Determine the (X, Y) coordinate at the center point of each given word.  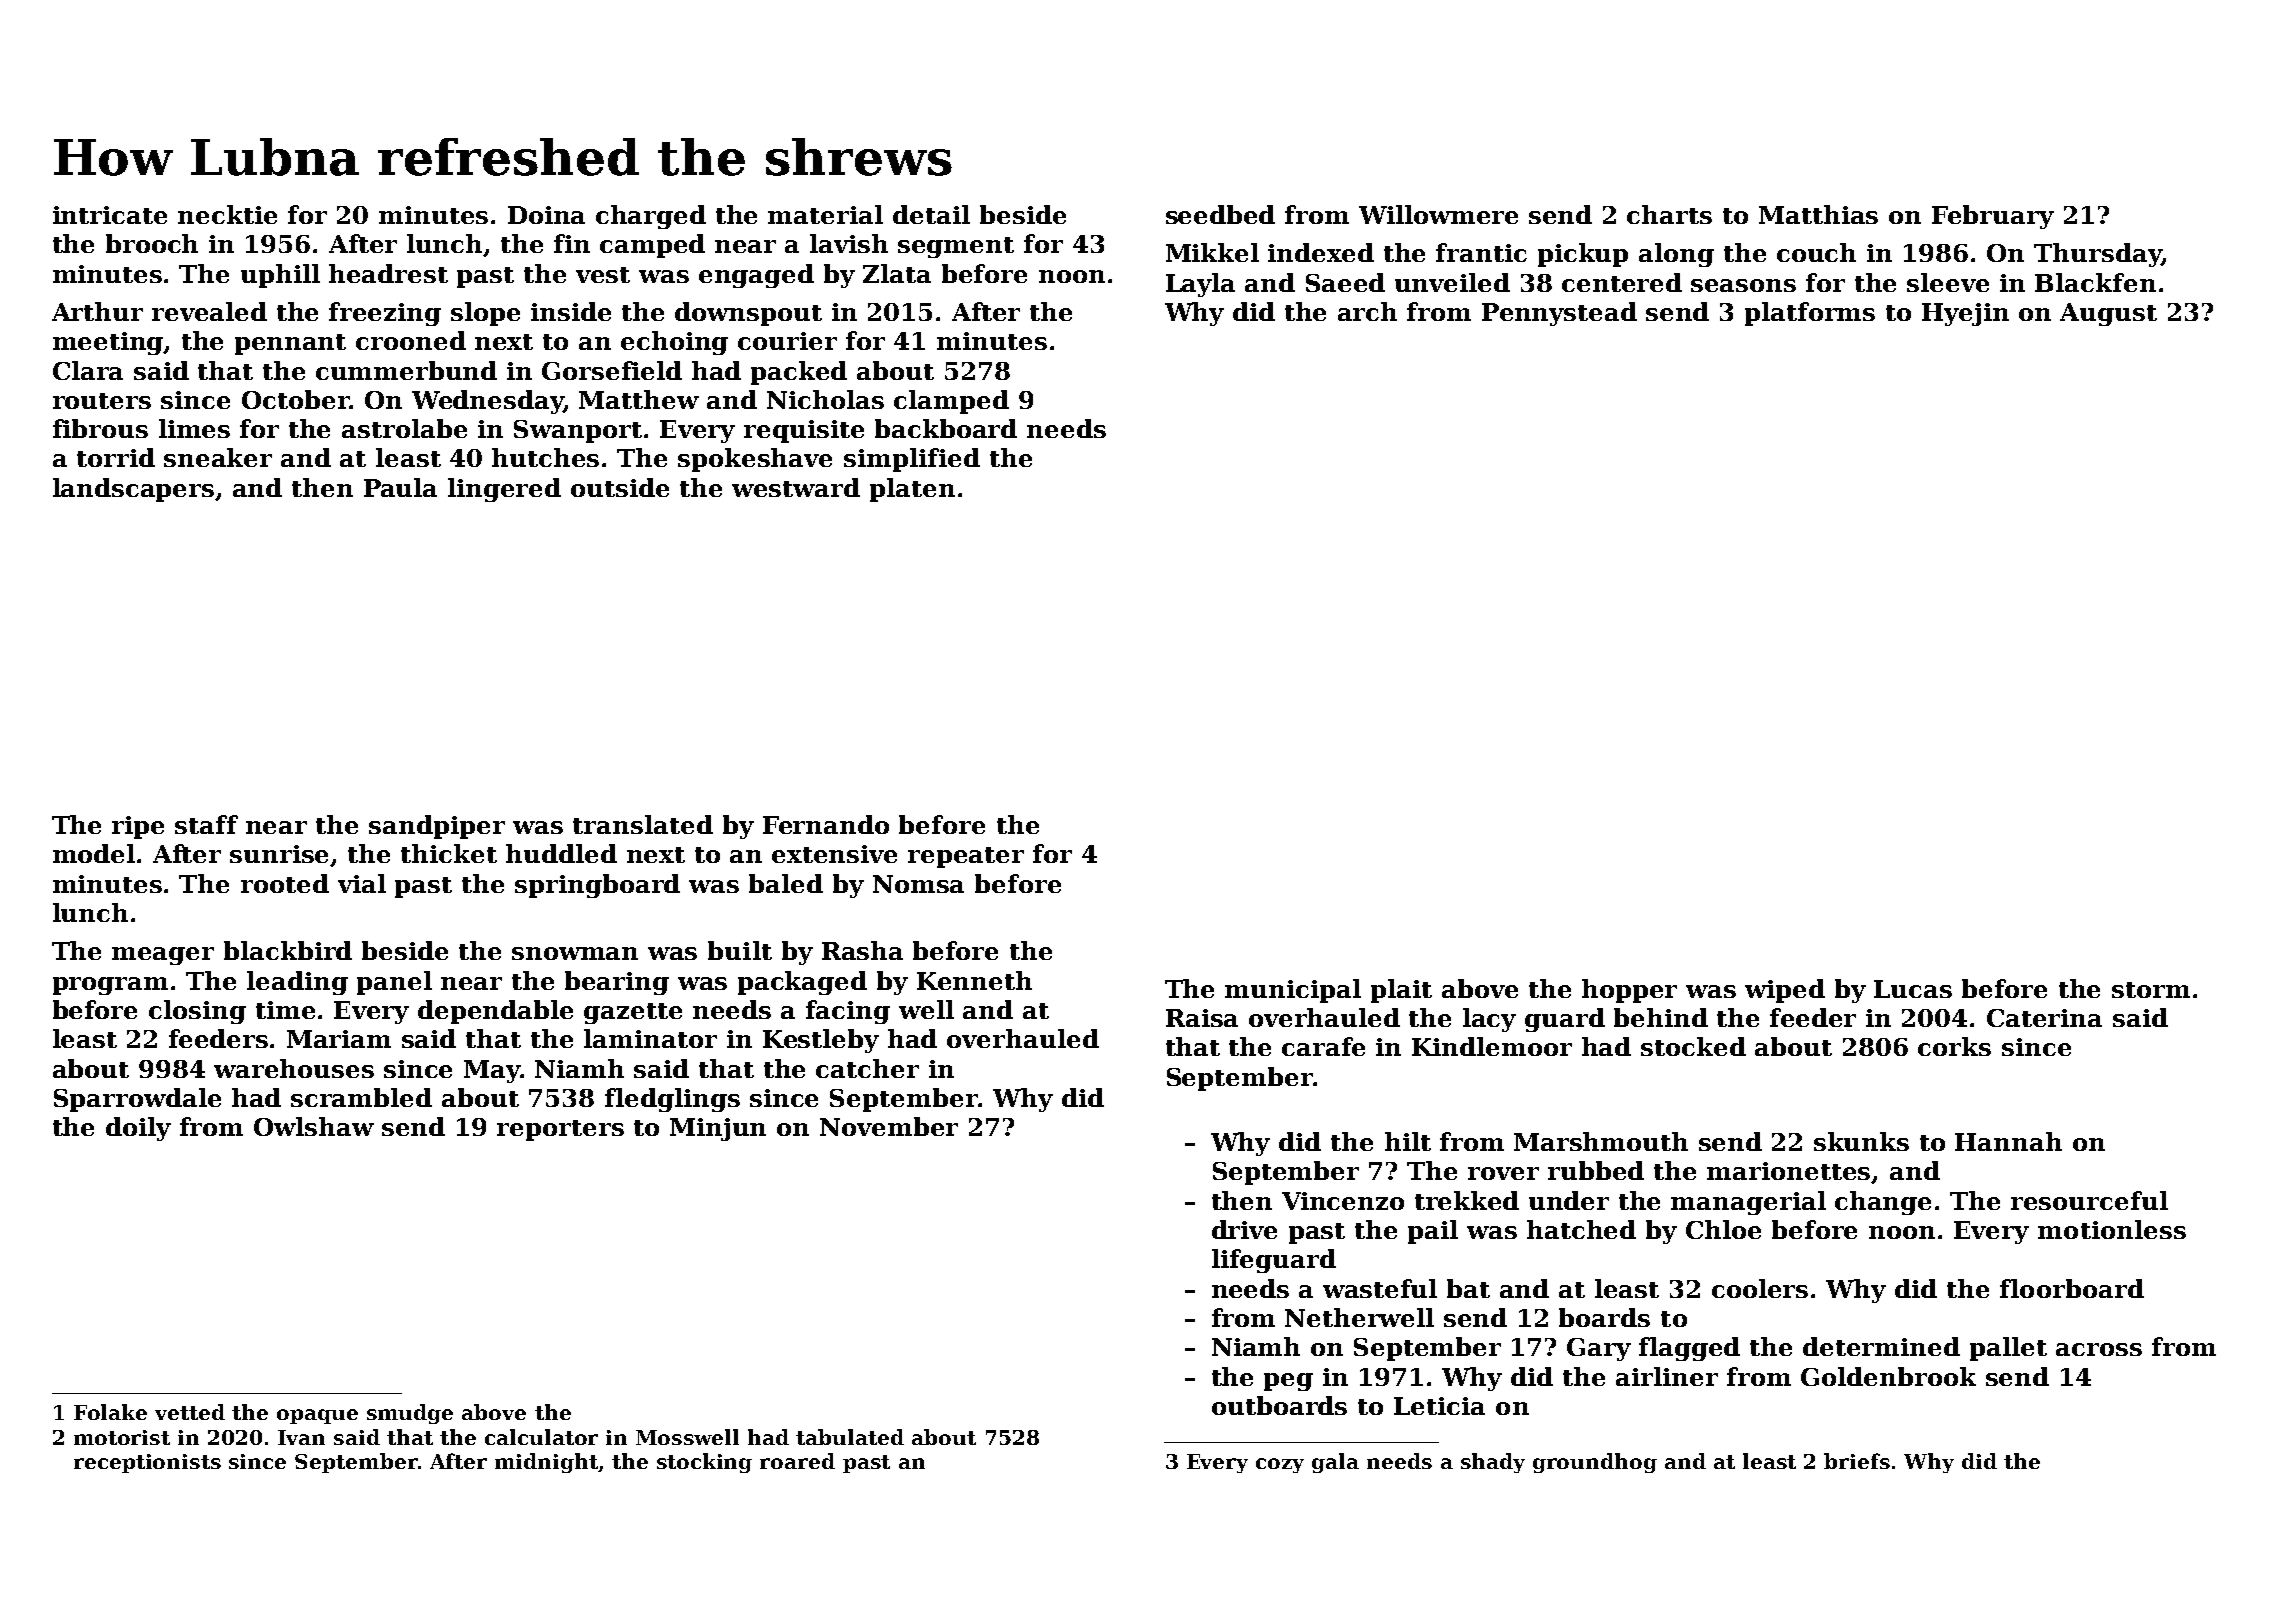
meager (163, 956)
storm (2151, 990)
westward (796, 487)
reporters (560, 1130)
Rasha (862, 950)
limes (194, 428)
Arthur (97, 311)
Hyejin (1965, 314)
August (2108, 314)
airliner (1667, 1376)
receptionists (147, 1463)
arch (1367, 311)
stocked (1693, 1046)
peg (1288, 1382)
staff (206, 824)
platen (912, 490)
